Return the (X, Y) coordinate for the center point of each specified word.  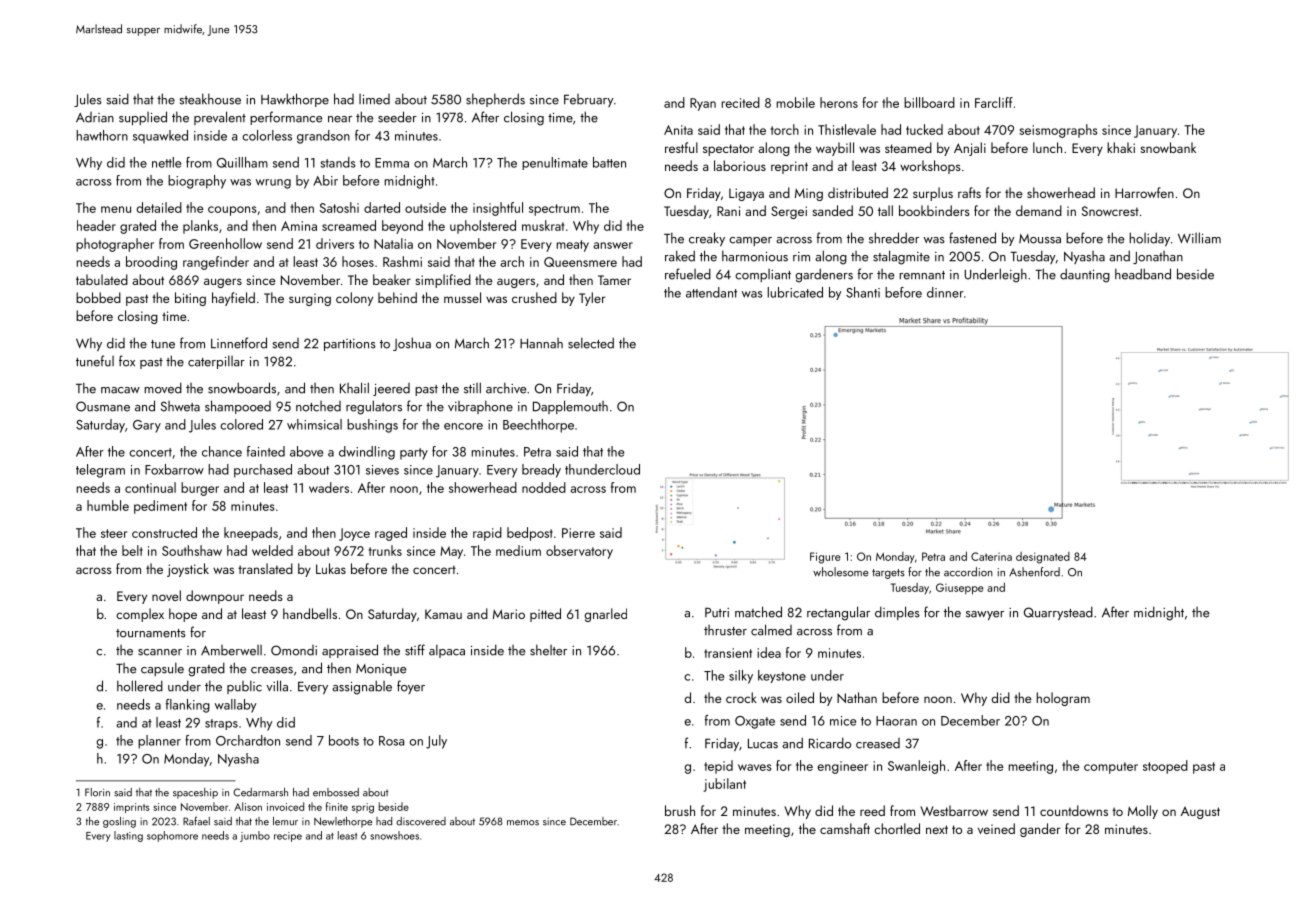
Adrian (95, 117)
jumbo (255, 836)
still (472, 388)
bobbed (98, 297)
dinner (945, 292)
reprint (789, 167)
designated (1043, 558)
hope (183, 615)
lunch (1047, 147)
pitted (545, 615)
